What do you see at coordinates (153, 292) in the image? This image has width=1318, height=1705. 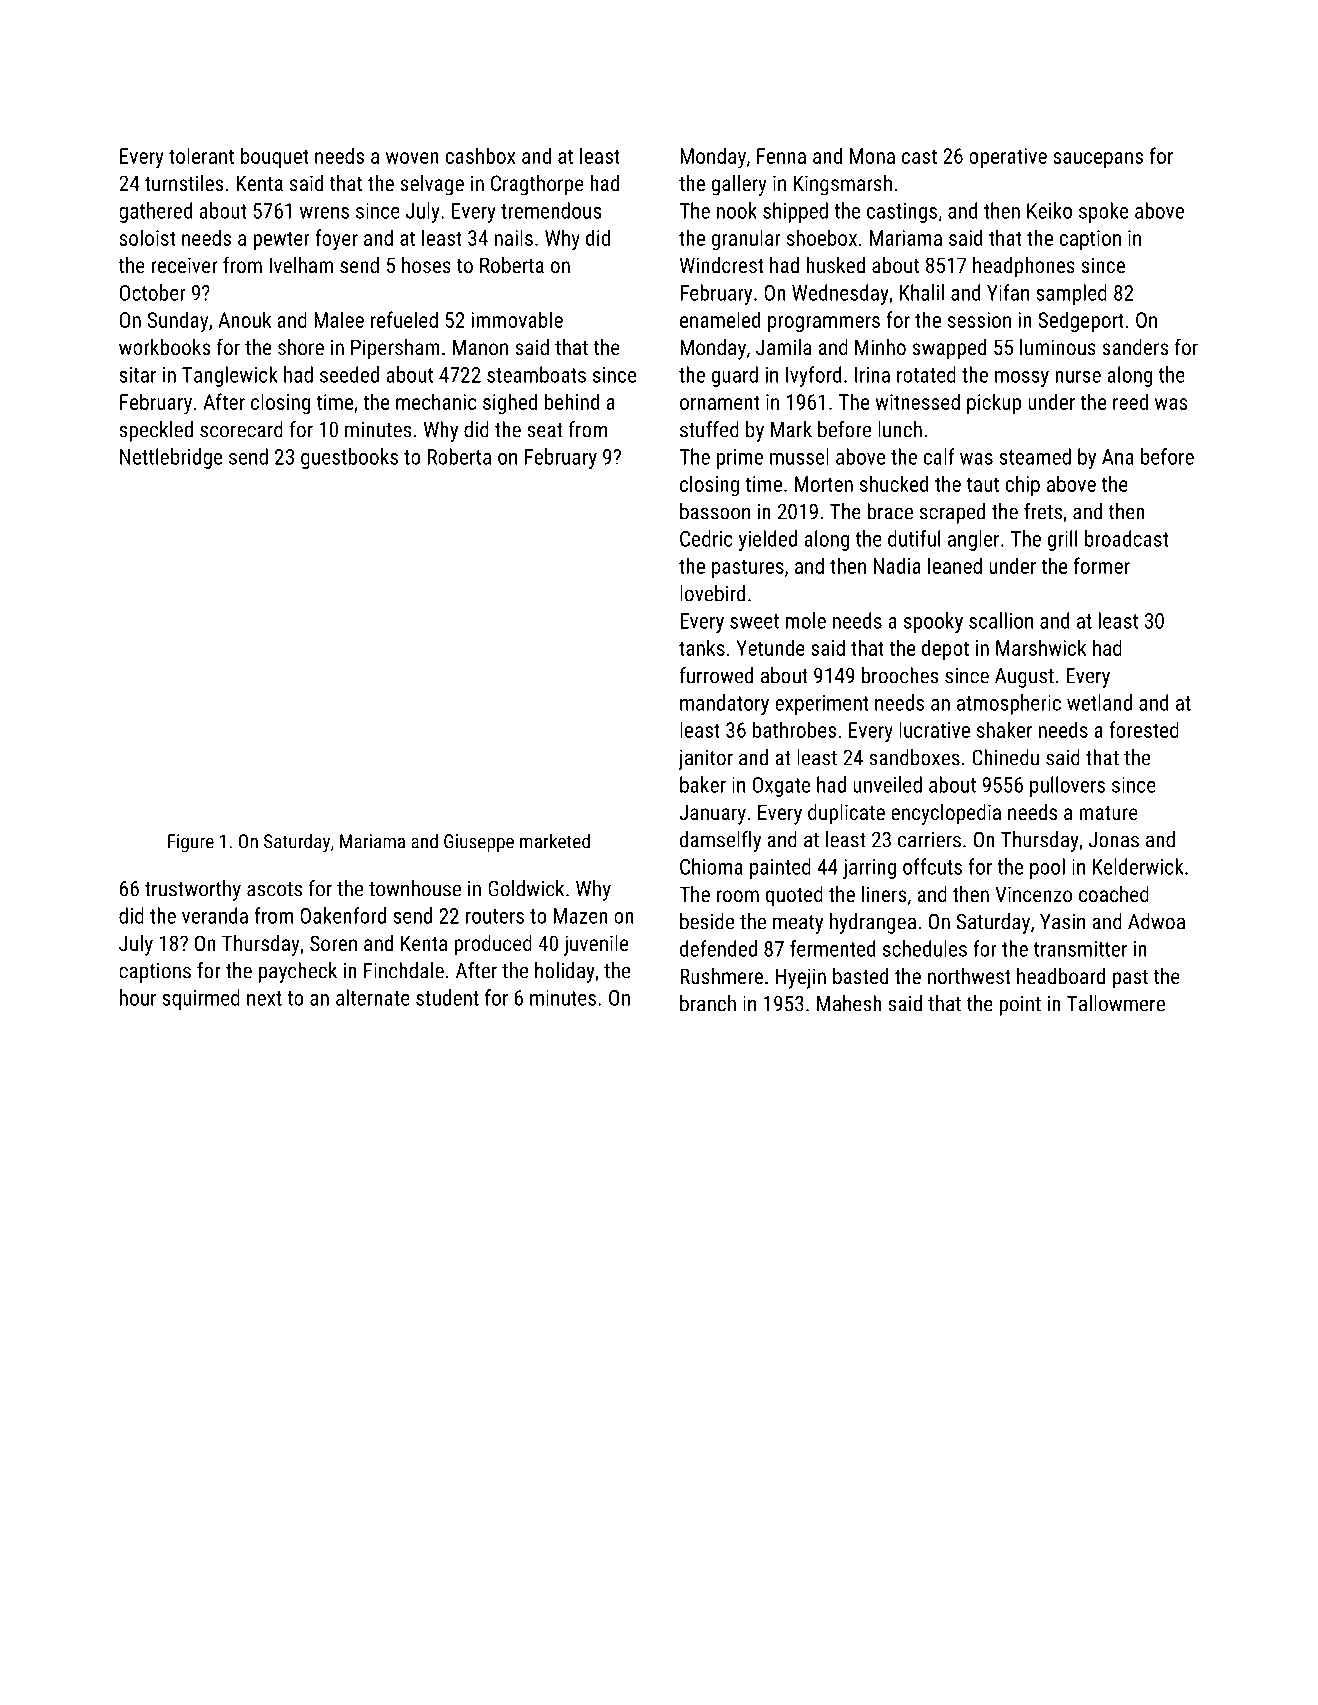 I see `October` at bounding box center [153, 292].
